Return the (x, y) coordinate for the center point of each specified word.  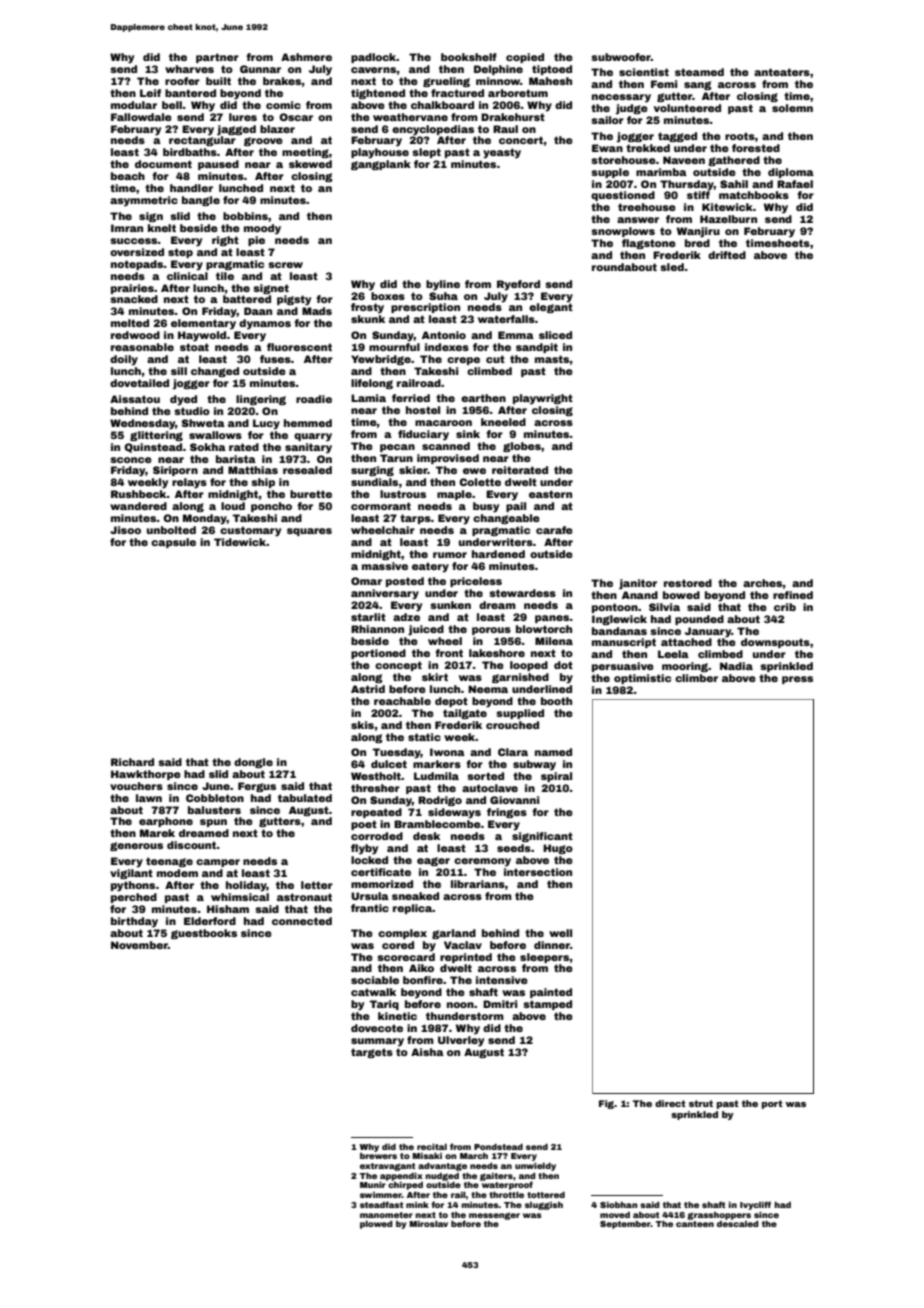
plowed (376, 1225)
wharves (189, 69)
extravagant (388, 1167)
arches (763, 583)
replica (413, 909)
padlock (374, 58)
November (139, 945)
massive (385, 566)
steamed (699, 72)
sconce (131, 460)
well (560, 933)
